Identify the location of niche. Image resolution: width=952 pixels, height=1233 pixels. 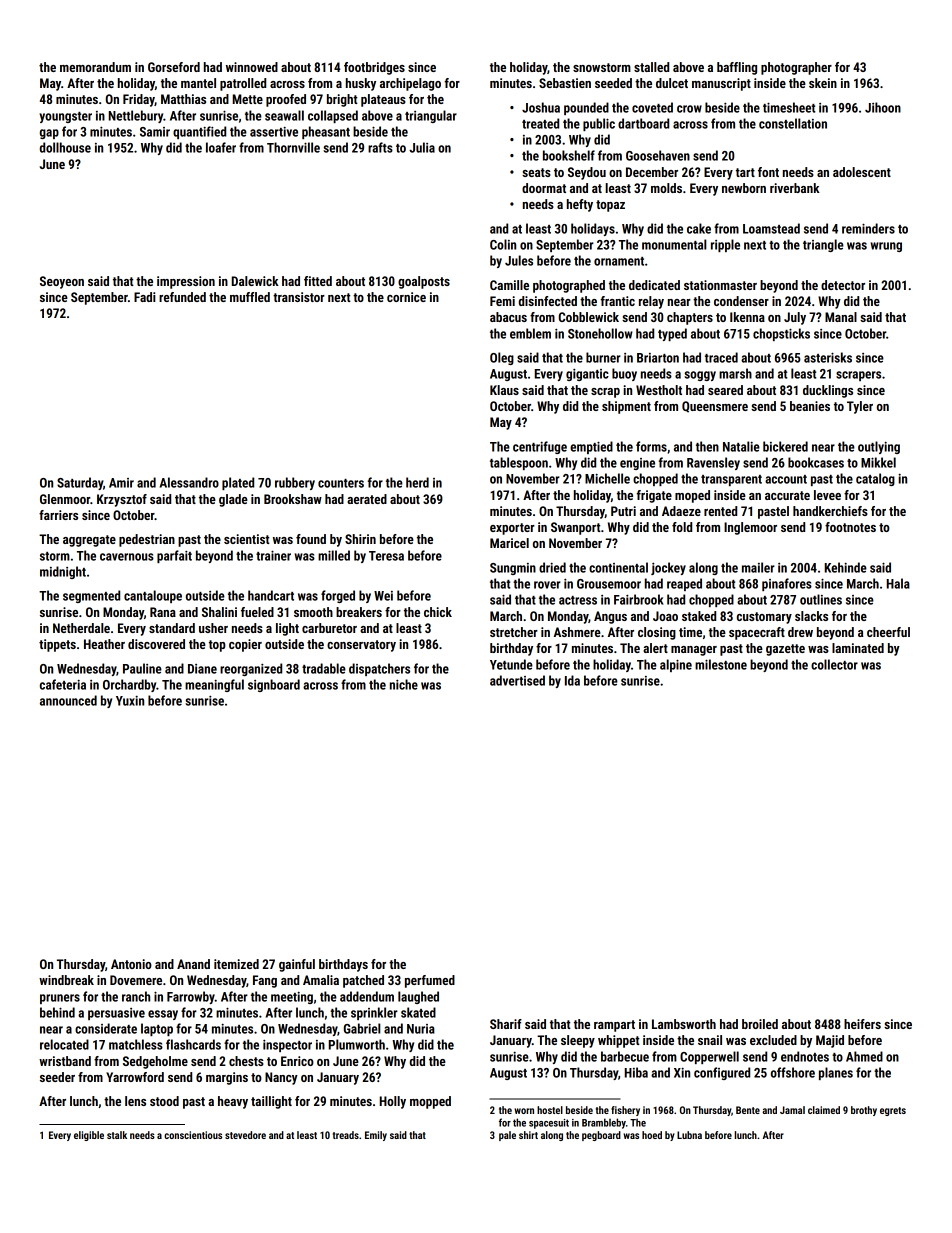
(404, 684).
